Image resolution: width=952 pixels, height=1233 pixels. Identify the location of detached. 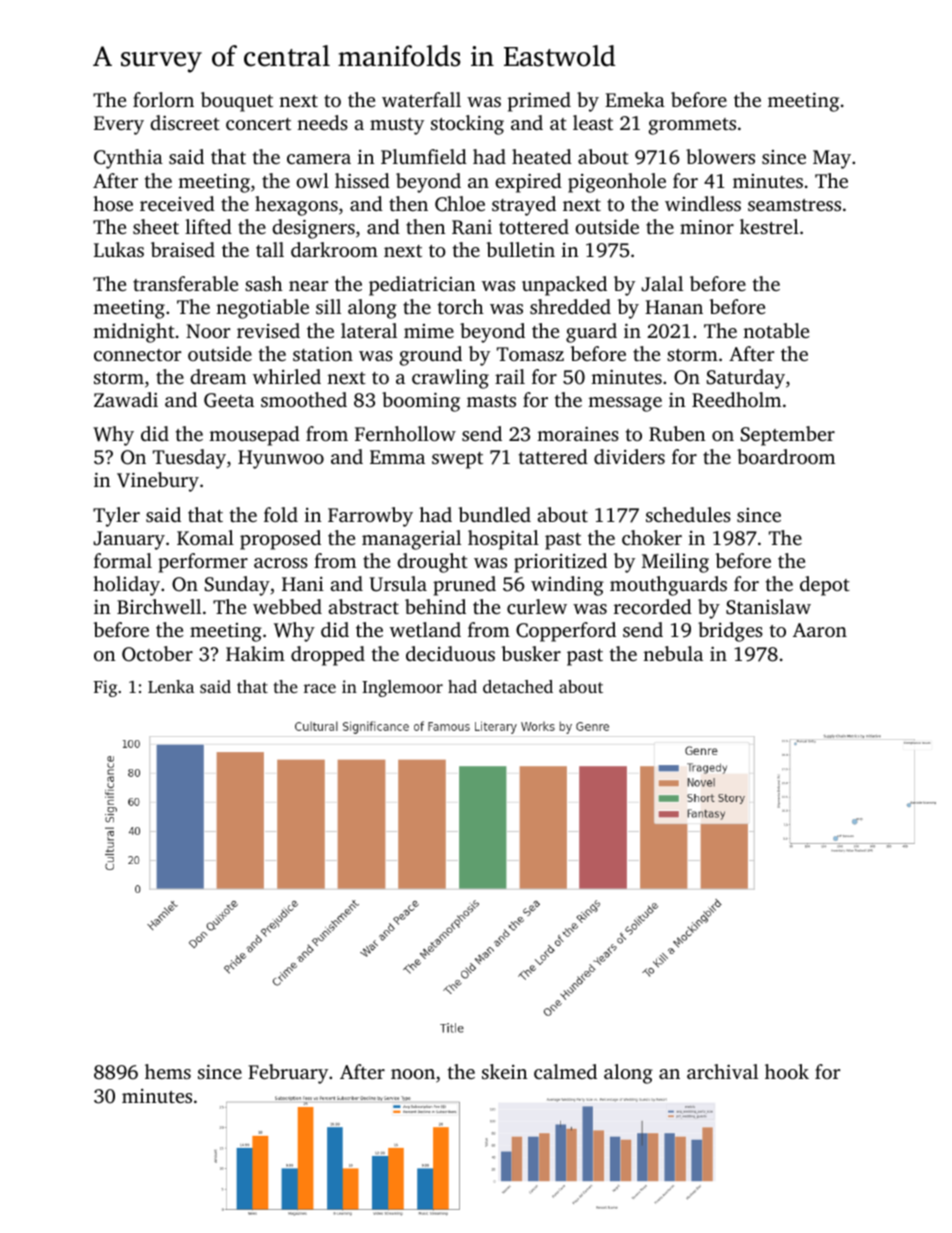
(518, 686).
